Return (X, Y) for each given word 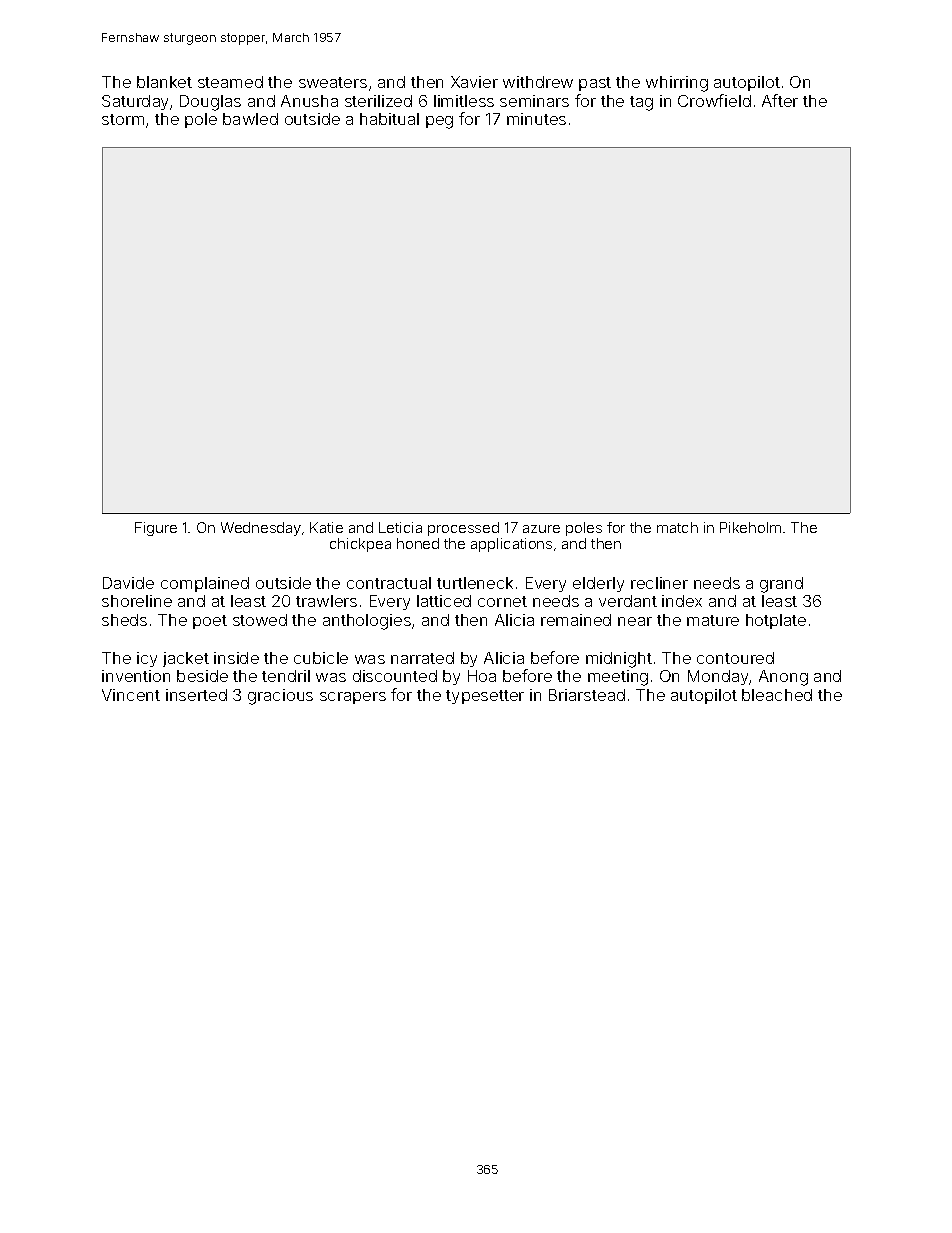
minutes (536, 119)
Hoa (482, 676)
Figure (156, 529)
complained (205, 584)
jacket (186, 659)
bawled (250, 119)
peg (439, 122)
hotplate (776, 621)
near (635, 621)
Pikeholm (750, 527)
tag (641, 103)
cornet (502, 601)
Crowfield (714, 100)
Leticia (400, 527)
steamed (230, 82)
